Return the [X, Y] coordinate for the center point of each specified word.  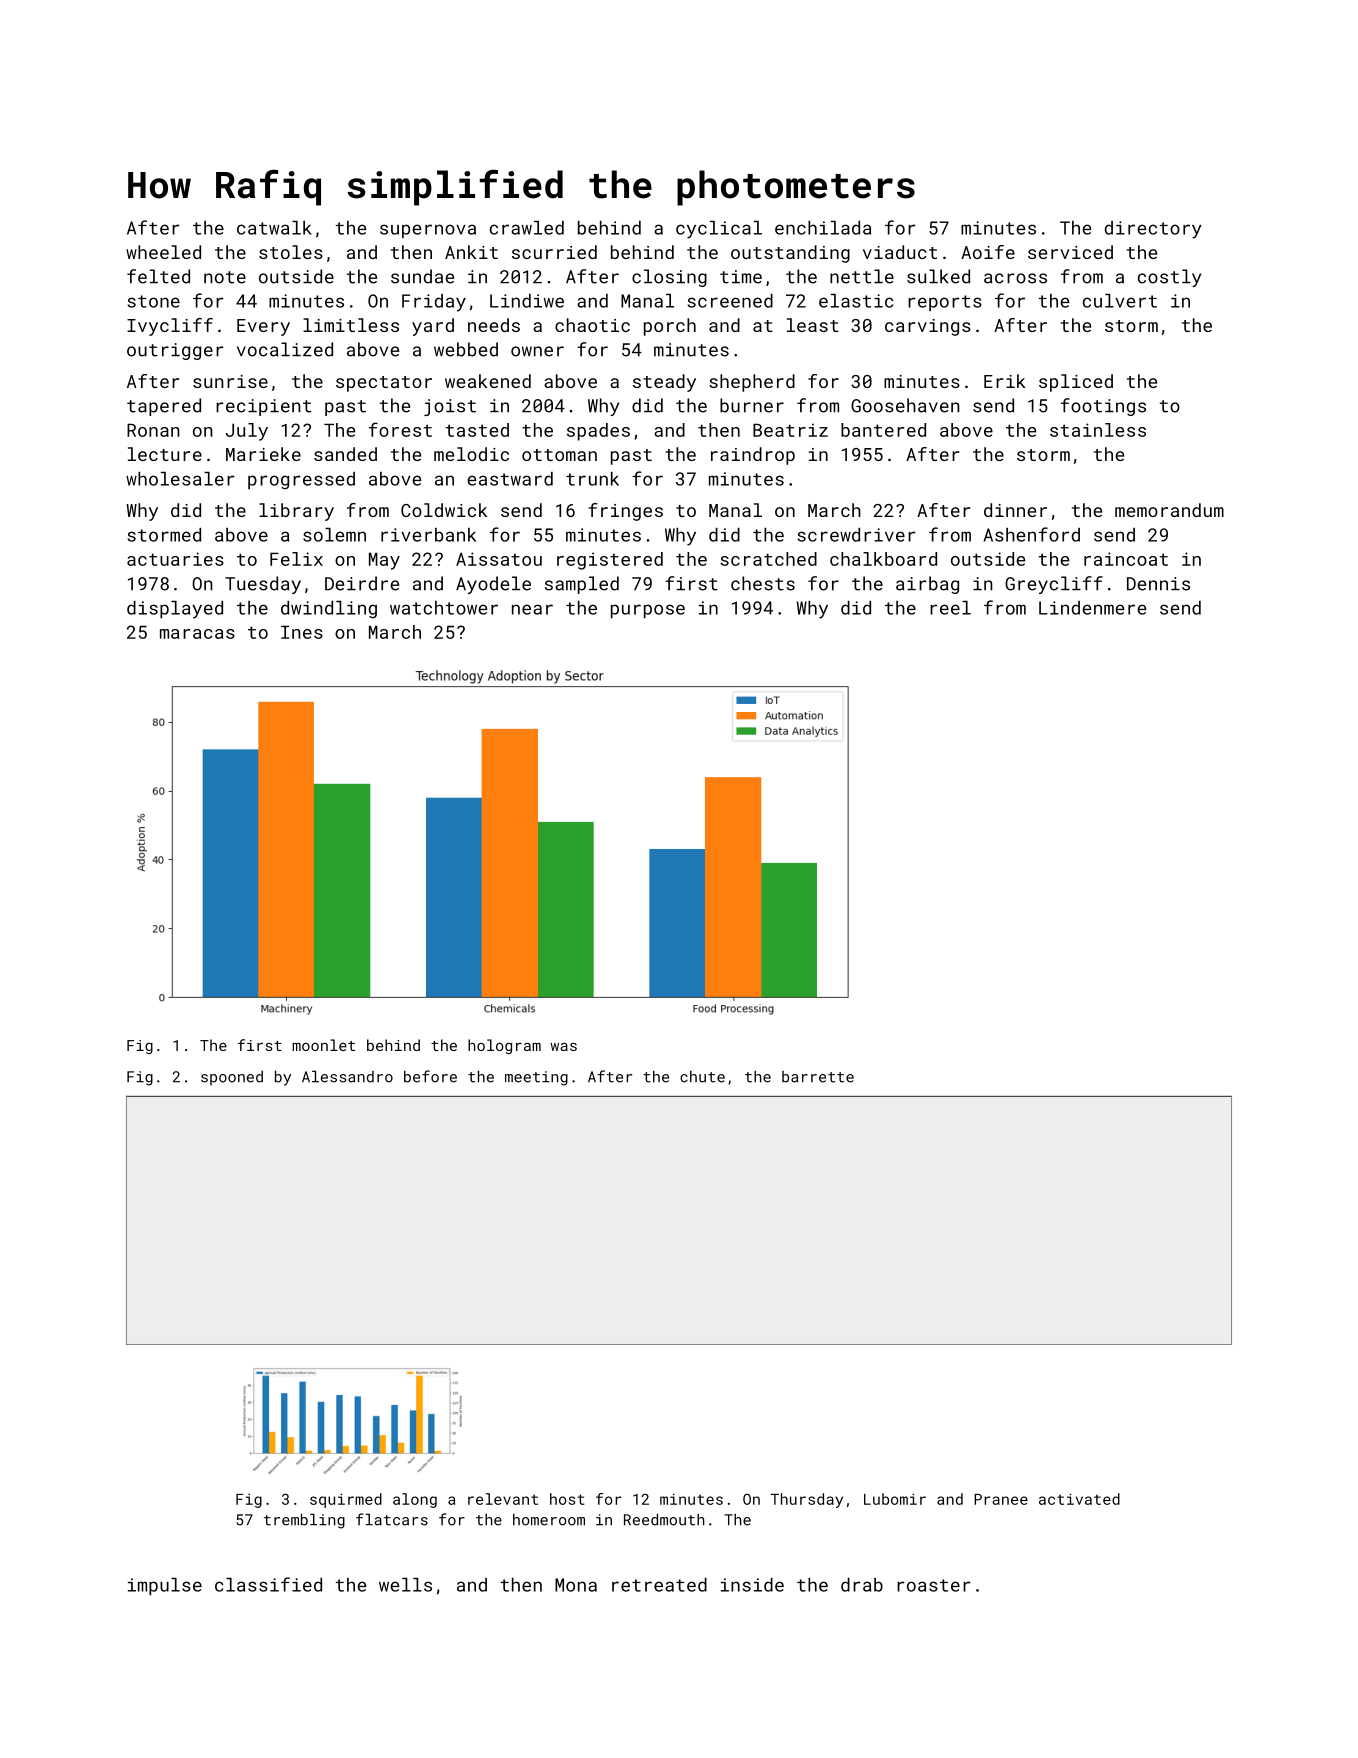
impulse [165, 1586]
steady [664, 383]
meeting [536, 1078]
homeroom [549, 1519]
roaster [934, 1585]
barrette [818, 1077]
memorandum [1169, 510]
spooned [232, 1078]
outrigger [175, 351]
